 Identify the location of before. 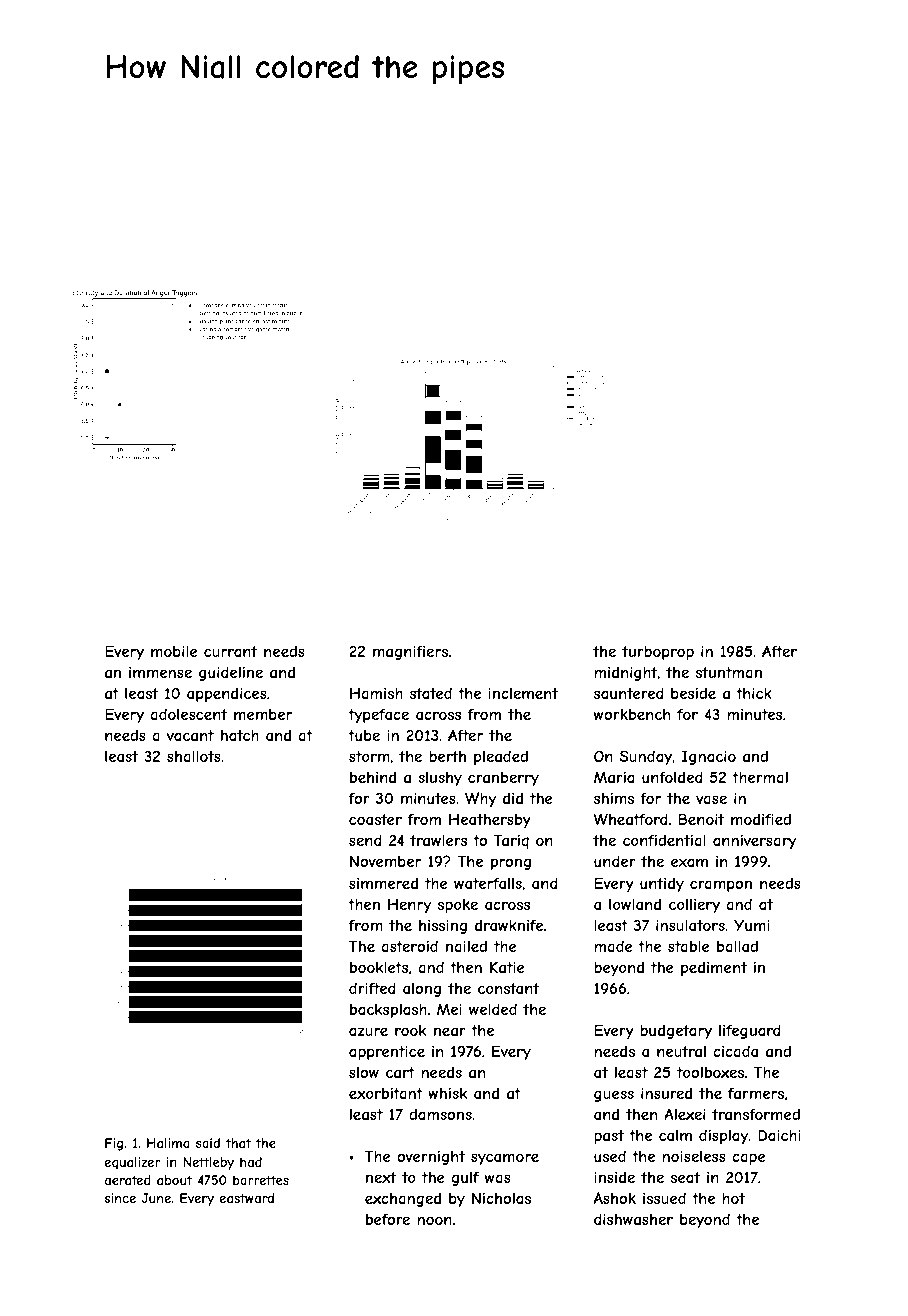
(388, 1219).
